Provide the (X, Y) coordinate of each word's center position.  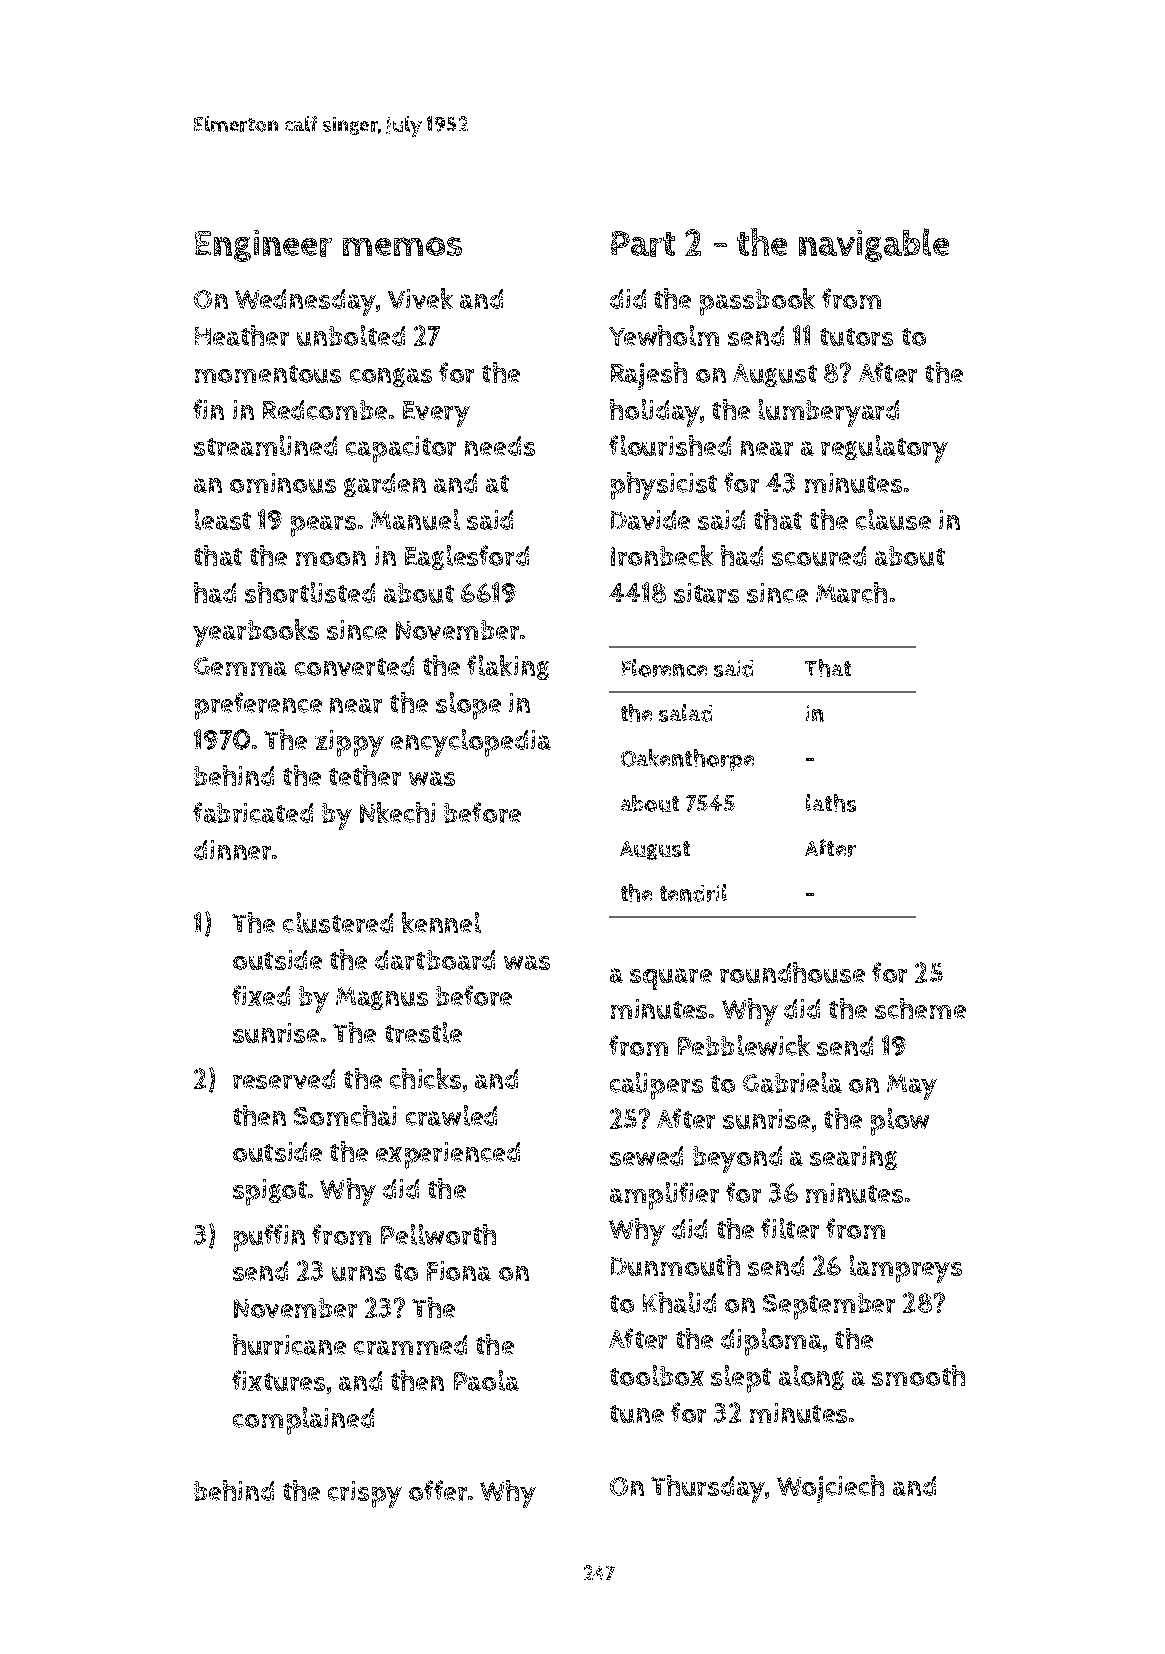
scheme (920, 1008)
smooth (918, 1375)
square (671, 979)
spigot (270, 1192)
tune (637, 1414)
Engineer (263, 246)
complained (303, 1421)
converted (354, 666)
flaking (508, 667)
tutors (856, 337)
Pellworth (438, 1234)
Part (643, 244)
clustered (338, 922)
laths (831, 803)
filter (790, 1228)
